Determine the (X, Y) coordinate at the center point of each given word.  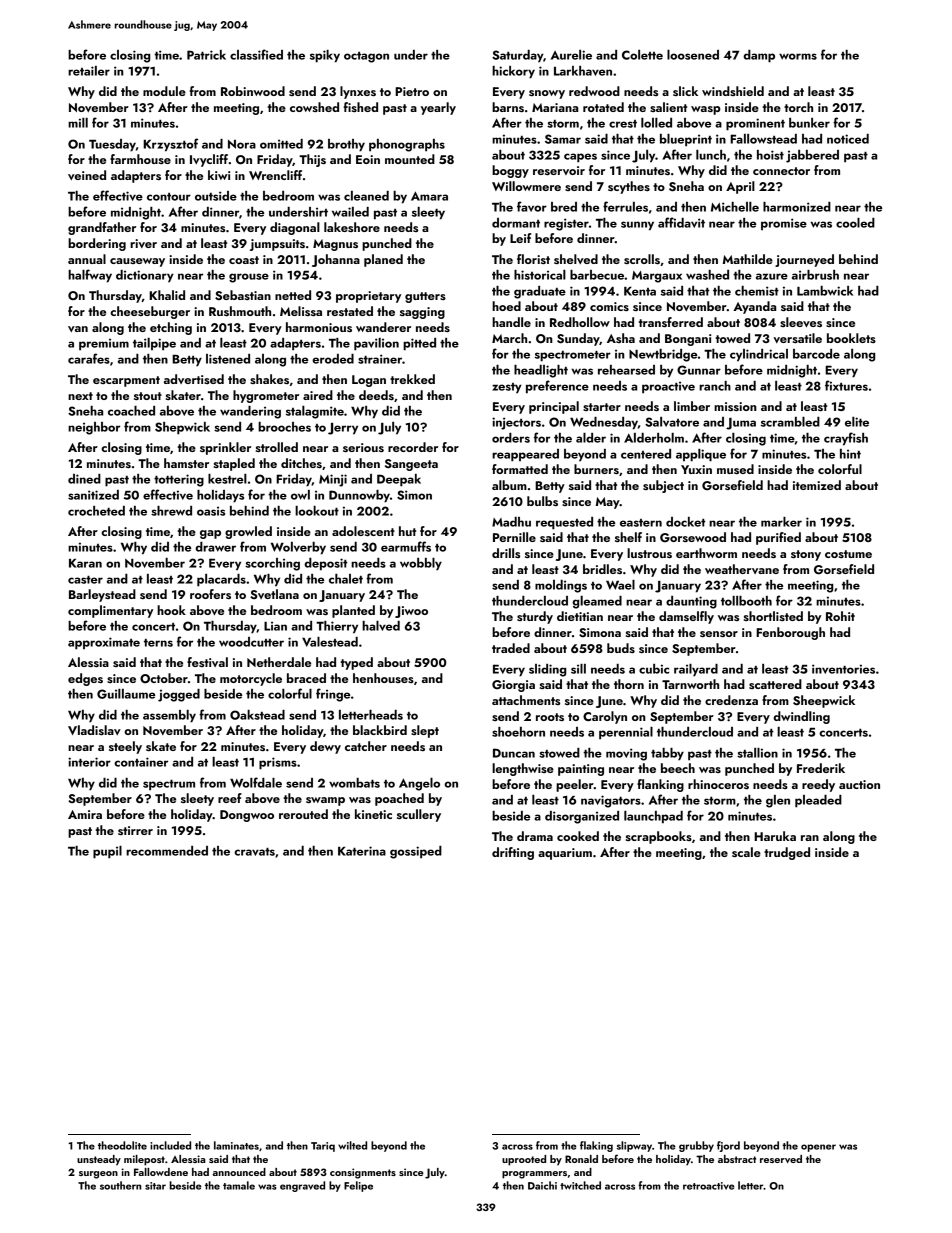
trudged (787, 853)
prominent (755, 124)
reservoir (559, 170)
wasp (706, 110)
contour (169, 197)
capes (580, 158)
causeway (137, 262)
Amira (85, 814)
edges (85, 679)
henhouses (383, 678)
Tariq (323, 1147)
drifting (513, 853)
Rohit (840, 616)
